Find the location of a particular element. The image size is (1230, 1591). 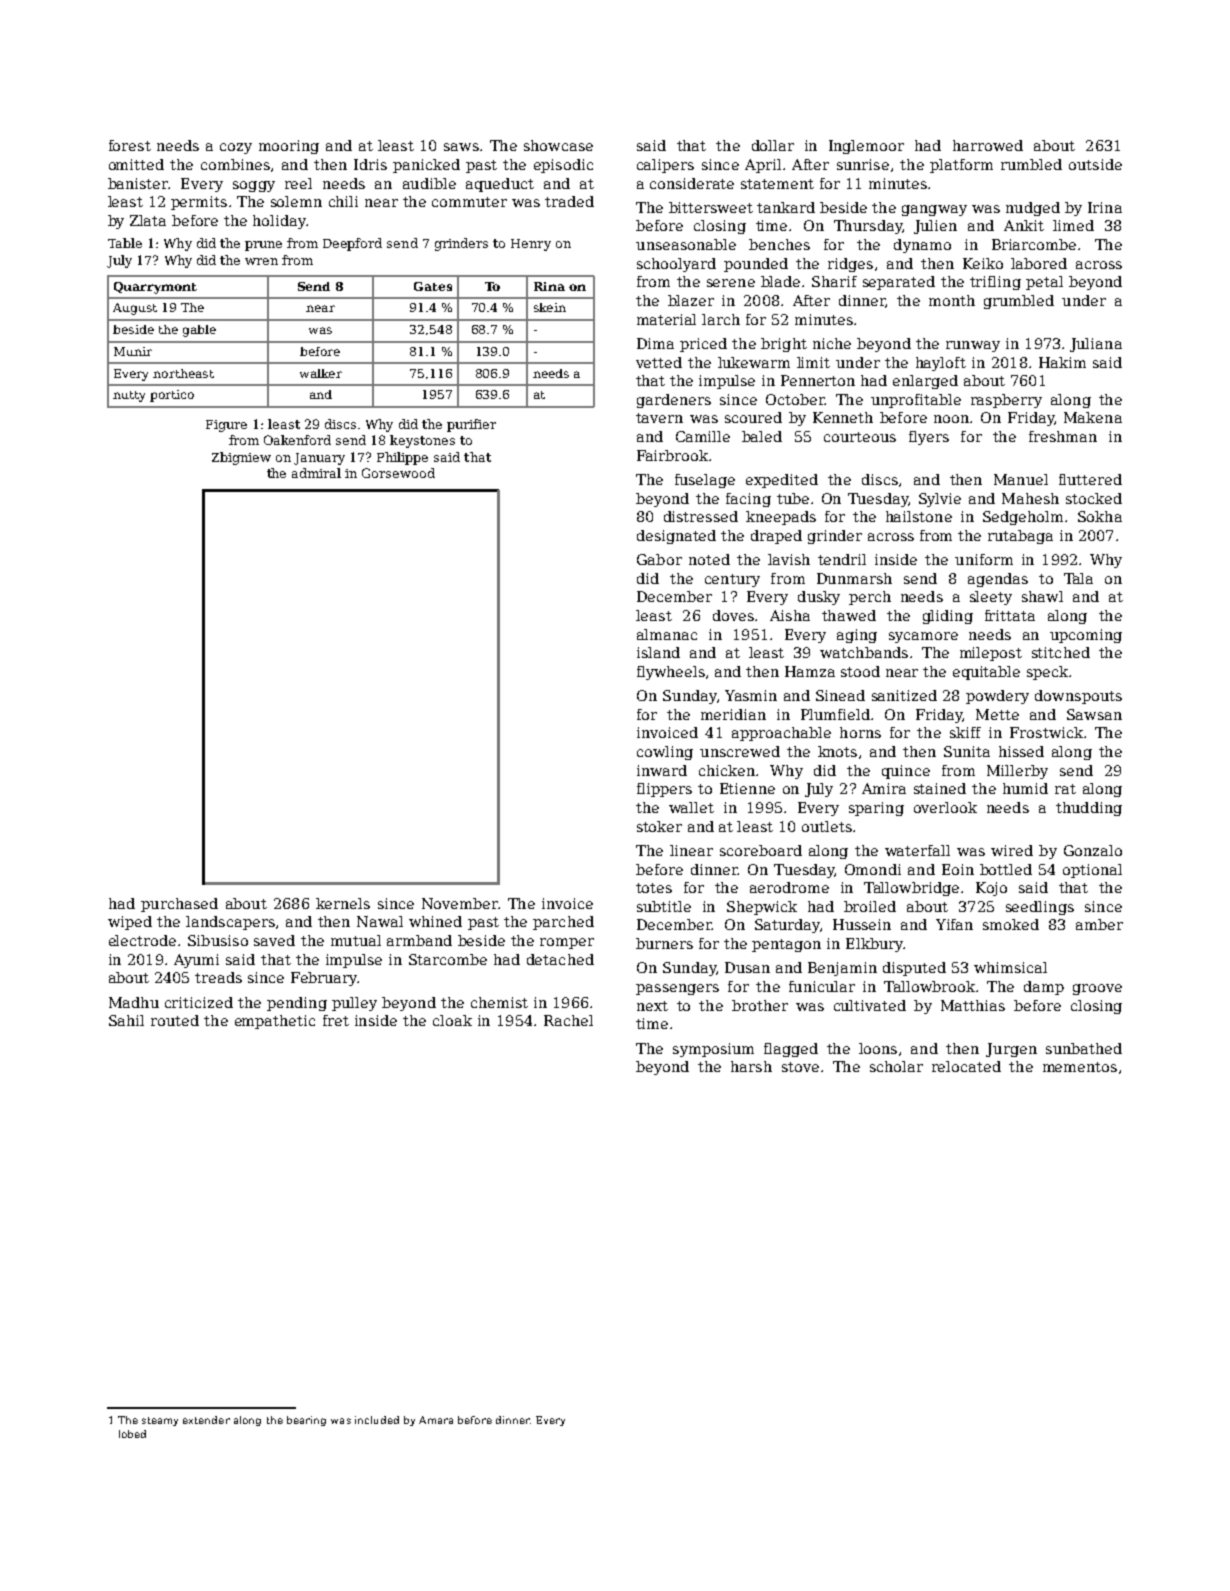

included is located at coordinates (377, 1420).
